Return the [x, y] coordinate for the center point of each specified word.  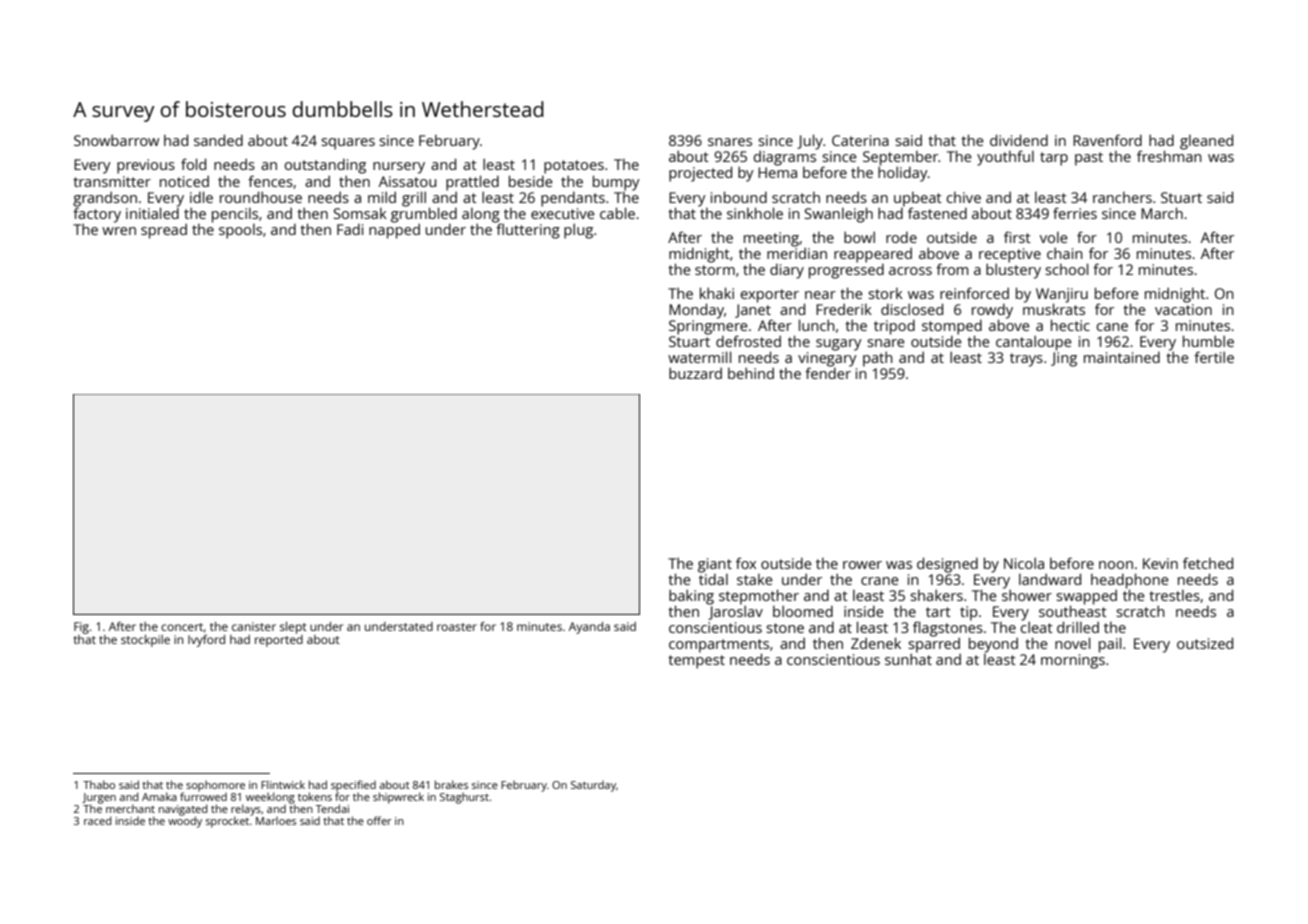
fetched [1208, 563]
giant [715, 565]
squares [348, 144]
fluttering [528, 231]
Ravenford [1107, 140]
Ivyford [206, 641]
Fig [81, 628]
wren [119, 231]
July [810, 142]
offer [379, 820]
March [1162, 213]
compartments [719, 646]
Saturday [593, 786]
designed [947, 565]
